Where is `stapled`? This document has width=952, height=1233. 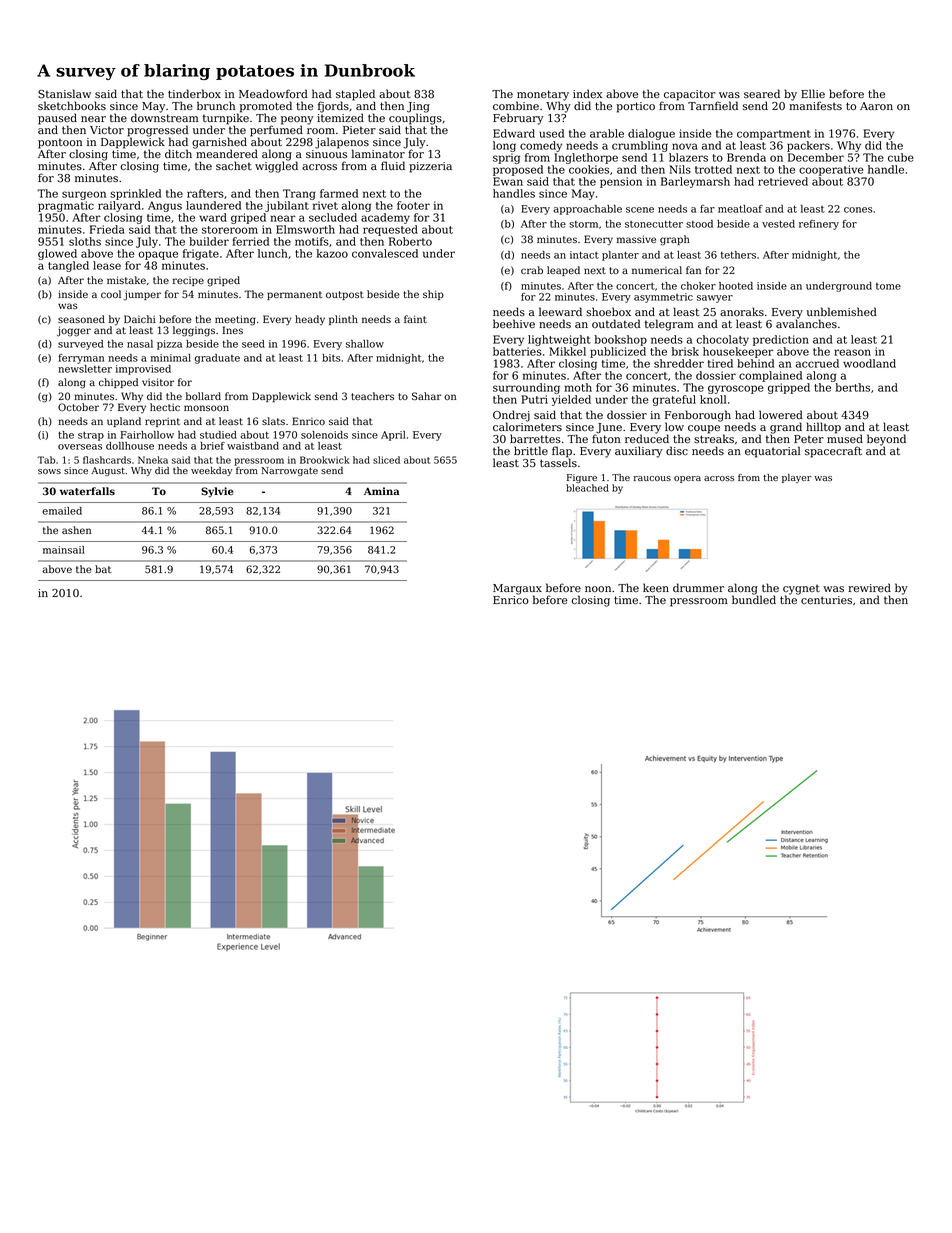
stapled is located at coordinates (355, 95).
